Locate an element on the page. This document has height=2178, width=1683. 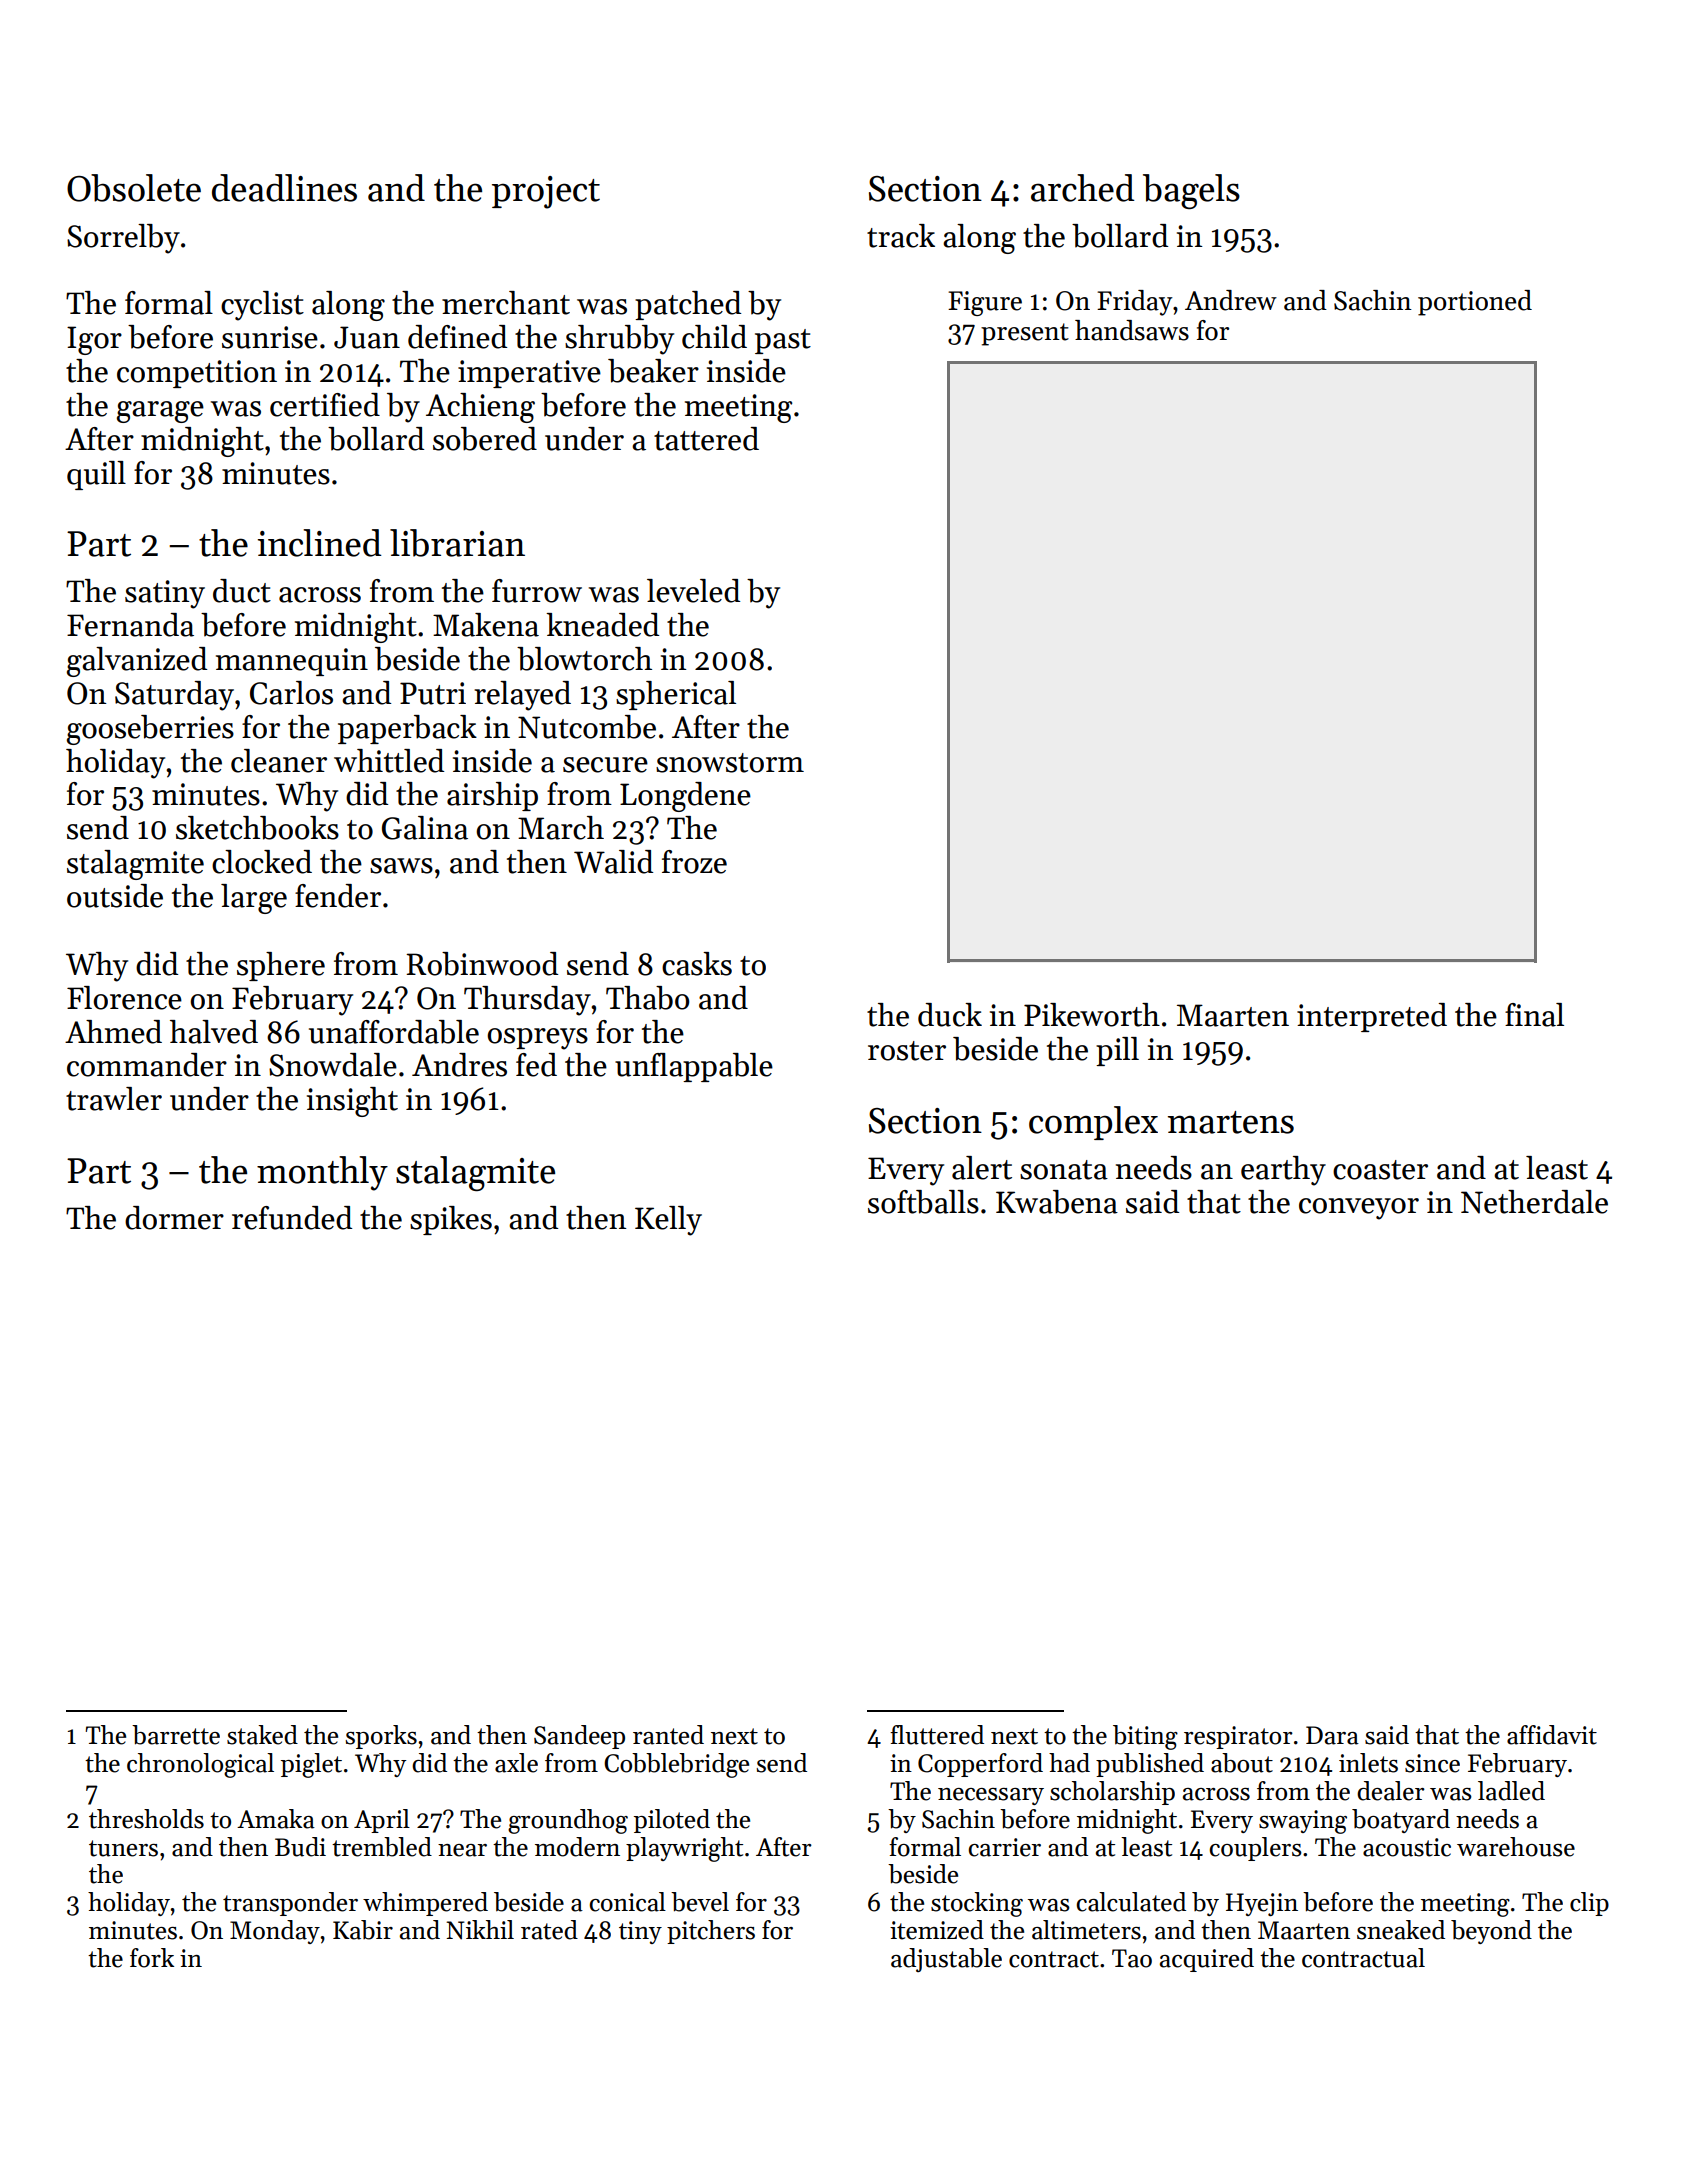
softballs is located at coordinates (923, 1202).
